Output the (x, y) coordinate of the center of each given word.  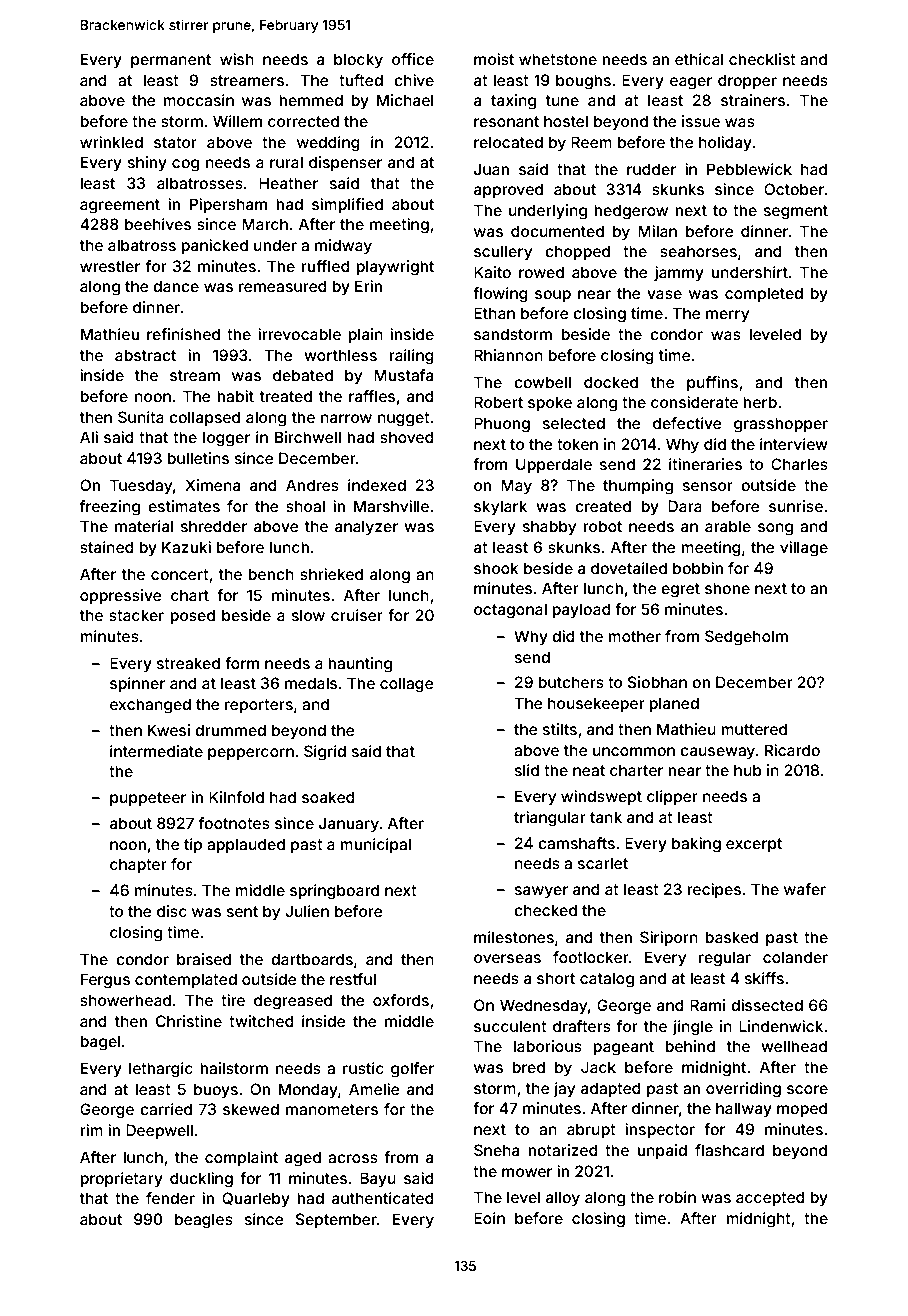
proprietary (121, 1179)
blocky (358, 61)
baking (696, 845)
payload (581, 610)
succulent (510, 1026)
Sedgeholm (746, 638)
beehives (158, 224)
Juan (491, 169)
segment (796, 212)
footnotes (234, 823)
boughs (583, 82)
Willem (237, 121)
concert (180, 574)
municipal (375, 845)
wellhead (794, 1046)
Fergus (105, 981)
